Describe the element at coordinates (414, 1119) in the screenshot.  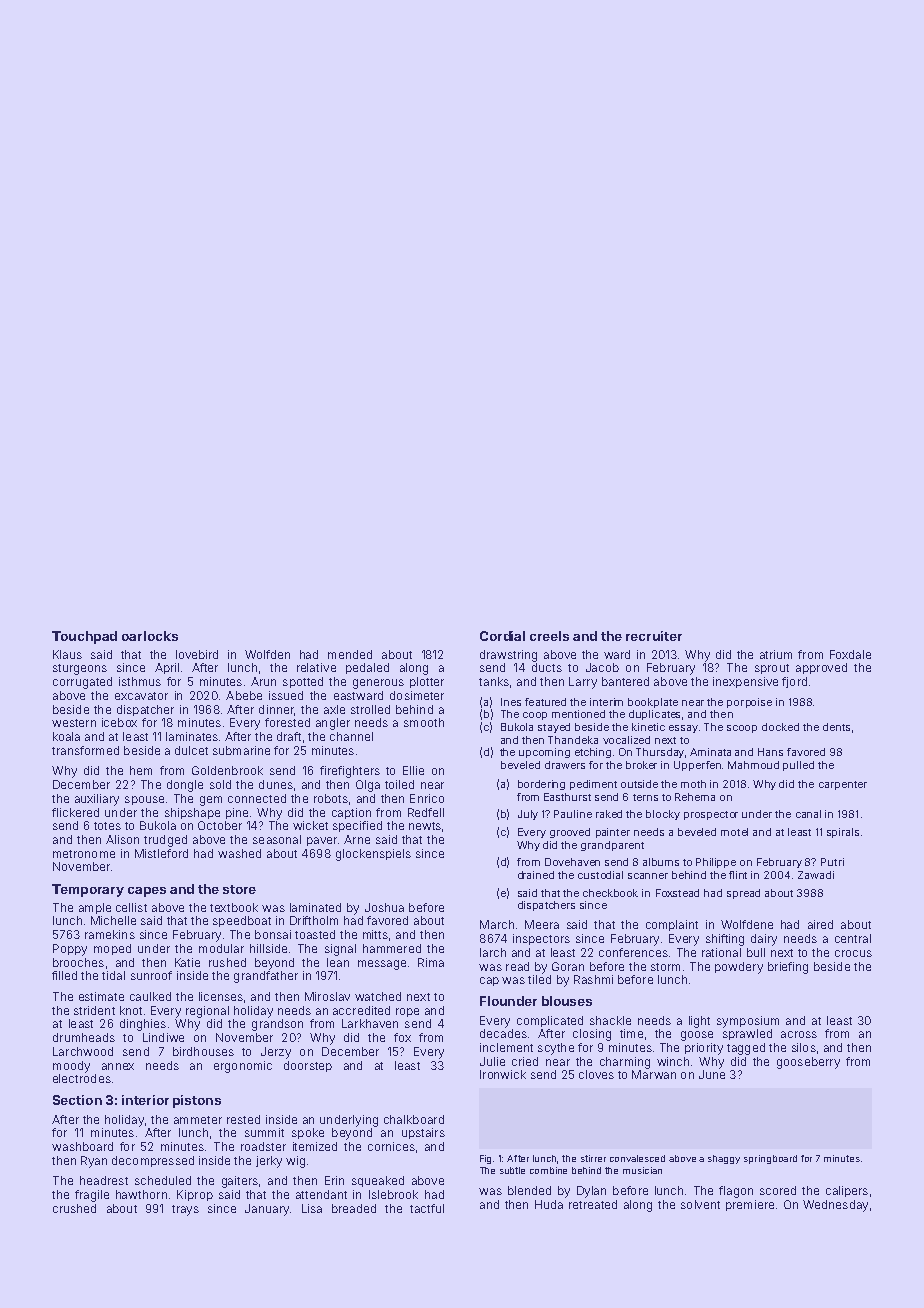
I see `chalkboard` at that location.
